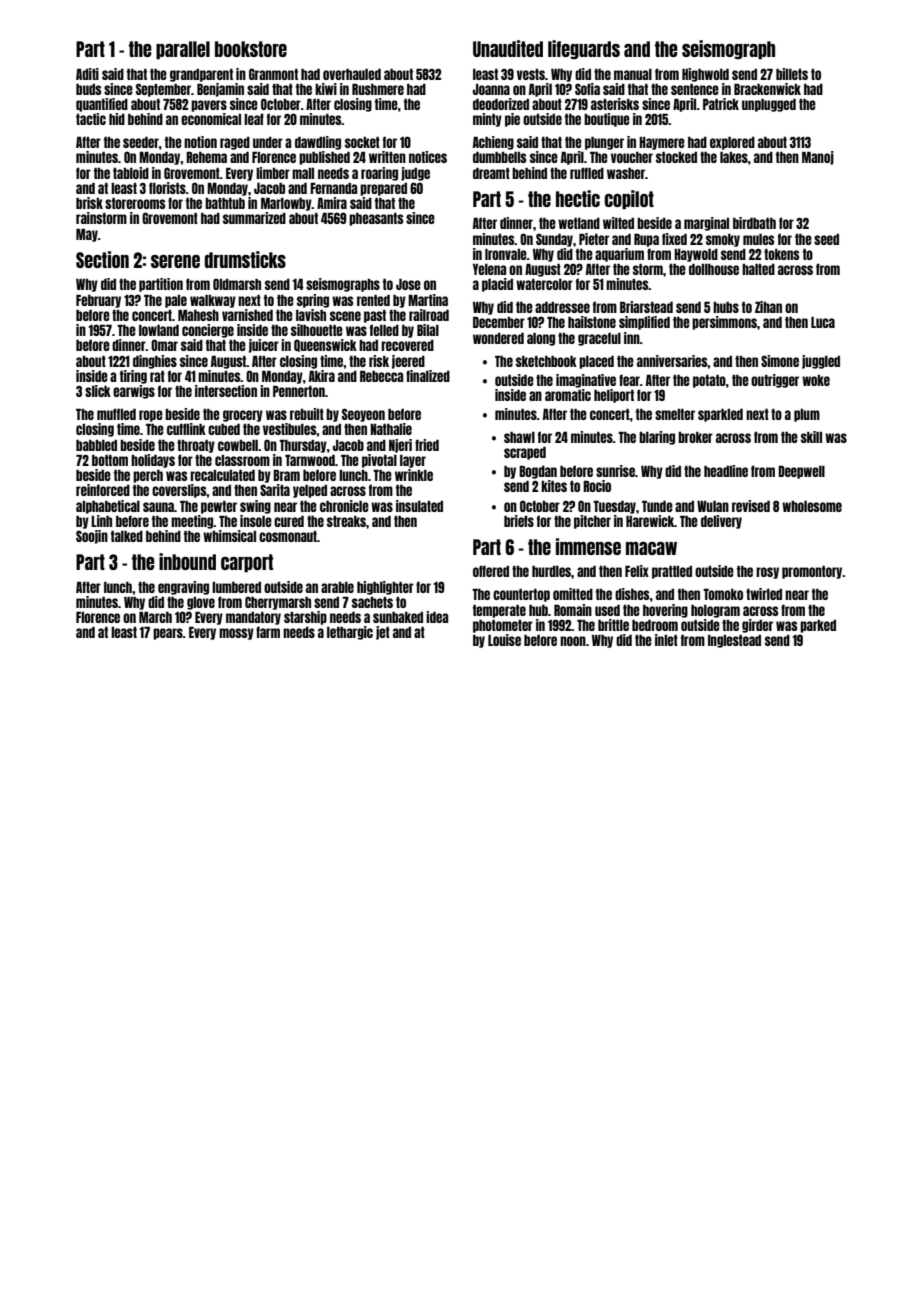 This page has height=1308, width=924. Describe the element at coordinates (175, 261) in the page. I see `serene` at that location.
